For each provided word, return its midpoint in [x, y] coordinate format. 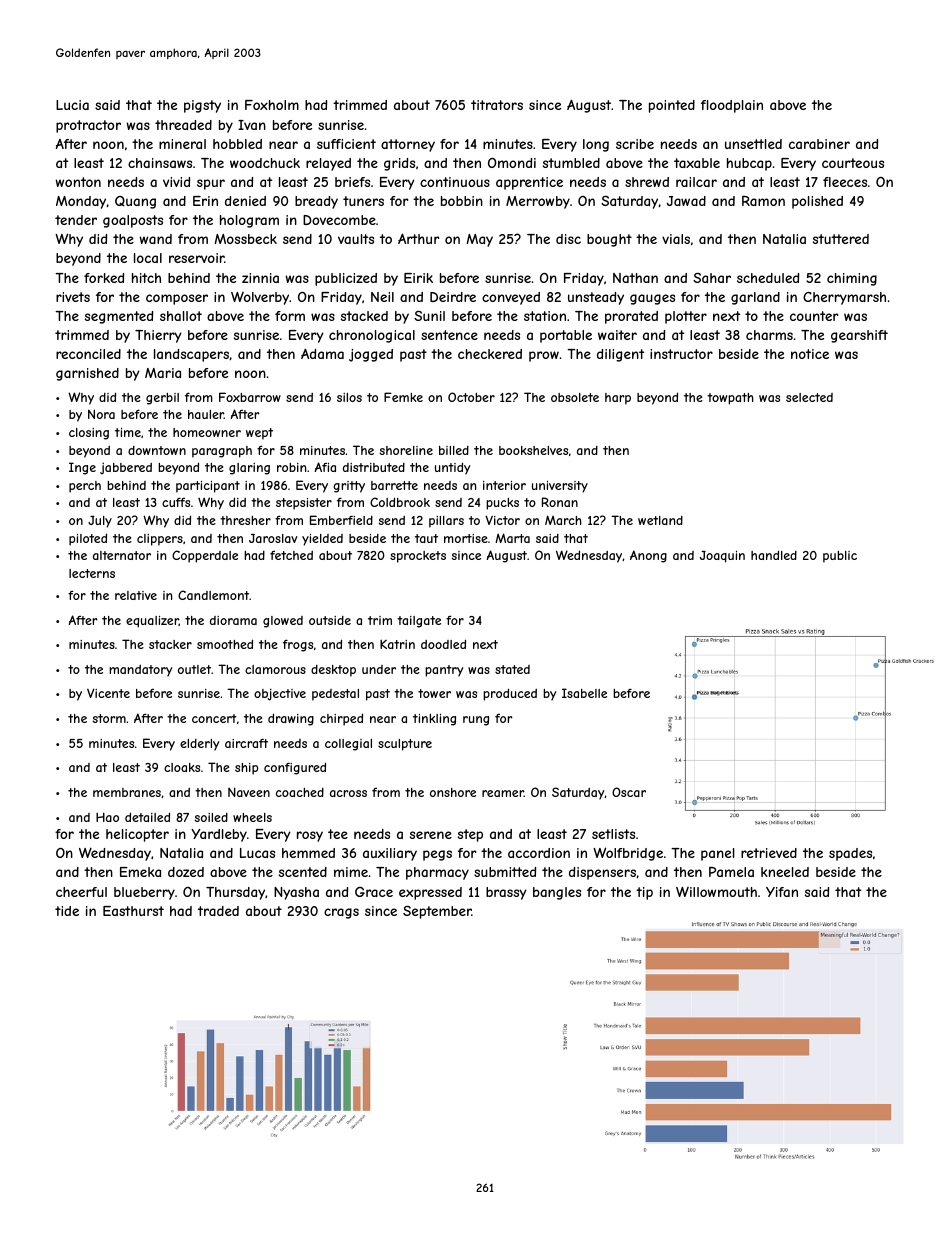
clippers [160, 540]
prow [544, 356]
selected [809, 397]
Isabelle [584, 693]
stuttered [841, 239]
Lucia [72, 105]
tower [434, 693]
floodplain [732, 106]
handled [774, 555]
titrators [497, 105]
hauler [206, 414]
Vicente [108, 693]
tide [67, 911]
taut [426, 538]
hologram [249, 221]
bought [609, 240]
